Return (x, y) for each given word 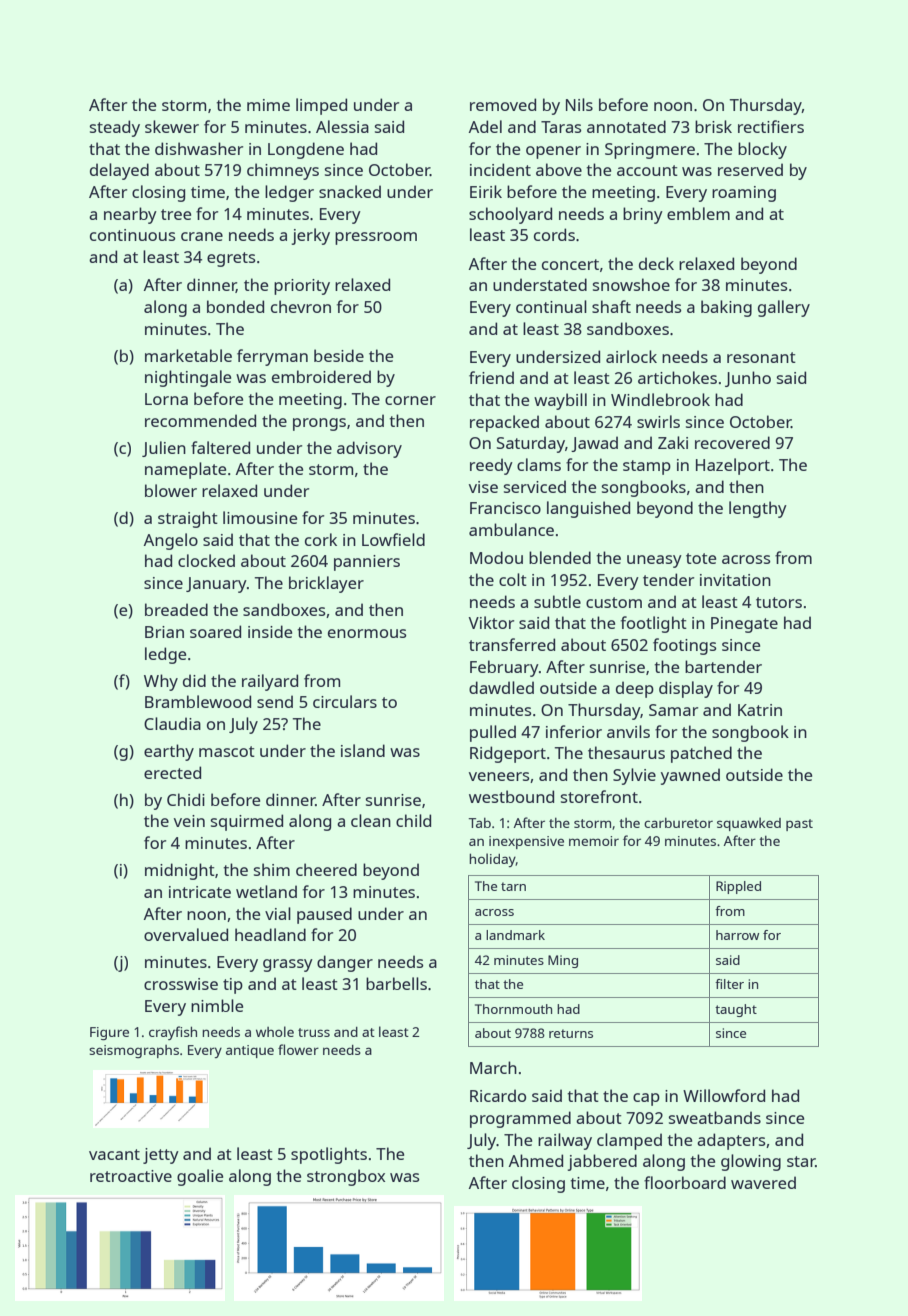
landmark (515, 935)
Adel (485, 126)
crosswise (181, 984)
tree (176, 214)
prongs (319, 424)
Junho (748, 379)
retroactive (131, 1176)
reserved (750, 169)
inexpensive (526, 842)
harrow (737, 935)
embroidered (321, 376)
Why (161, 682)
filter (729, 984)
